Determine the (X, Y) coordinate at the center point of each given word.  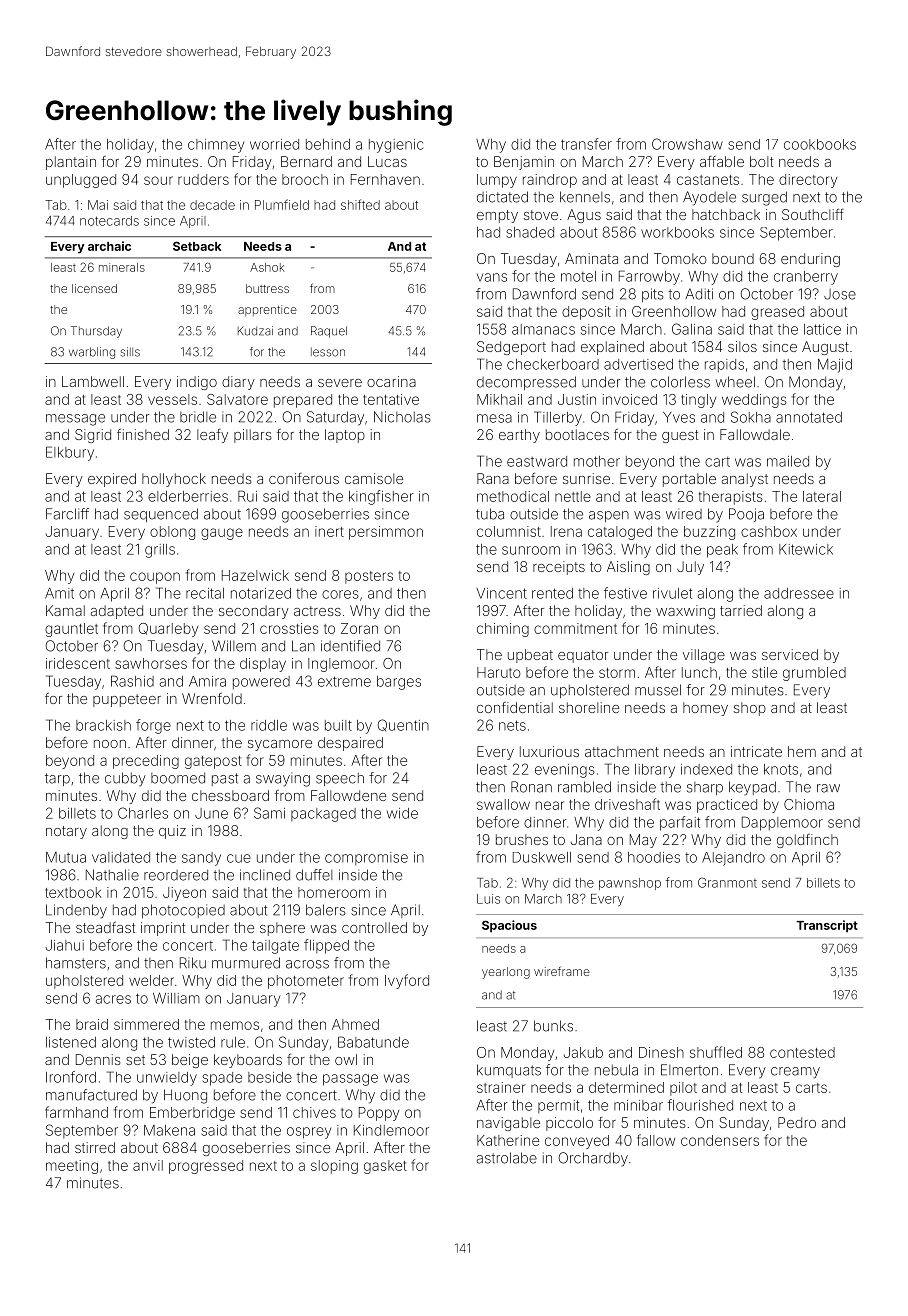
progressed (206, 1167)
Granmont (727, 882)
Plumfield (282, 204)
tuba (490, 514)
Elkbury (70, 453)
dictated (502, 197)
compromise (366, 858)
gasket (385, 1167)
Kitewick (806, 549)
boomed (178, 778)
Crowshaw (687, 144)
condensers (720, 1140)
